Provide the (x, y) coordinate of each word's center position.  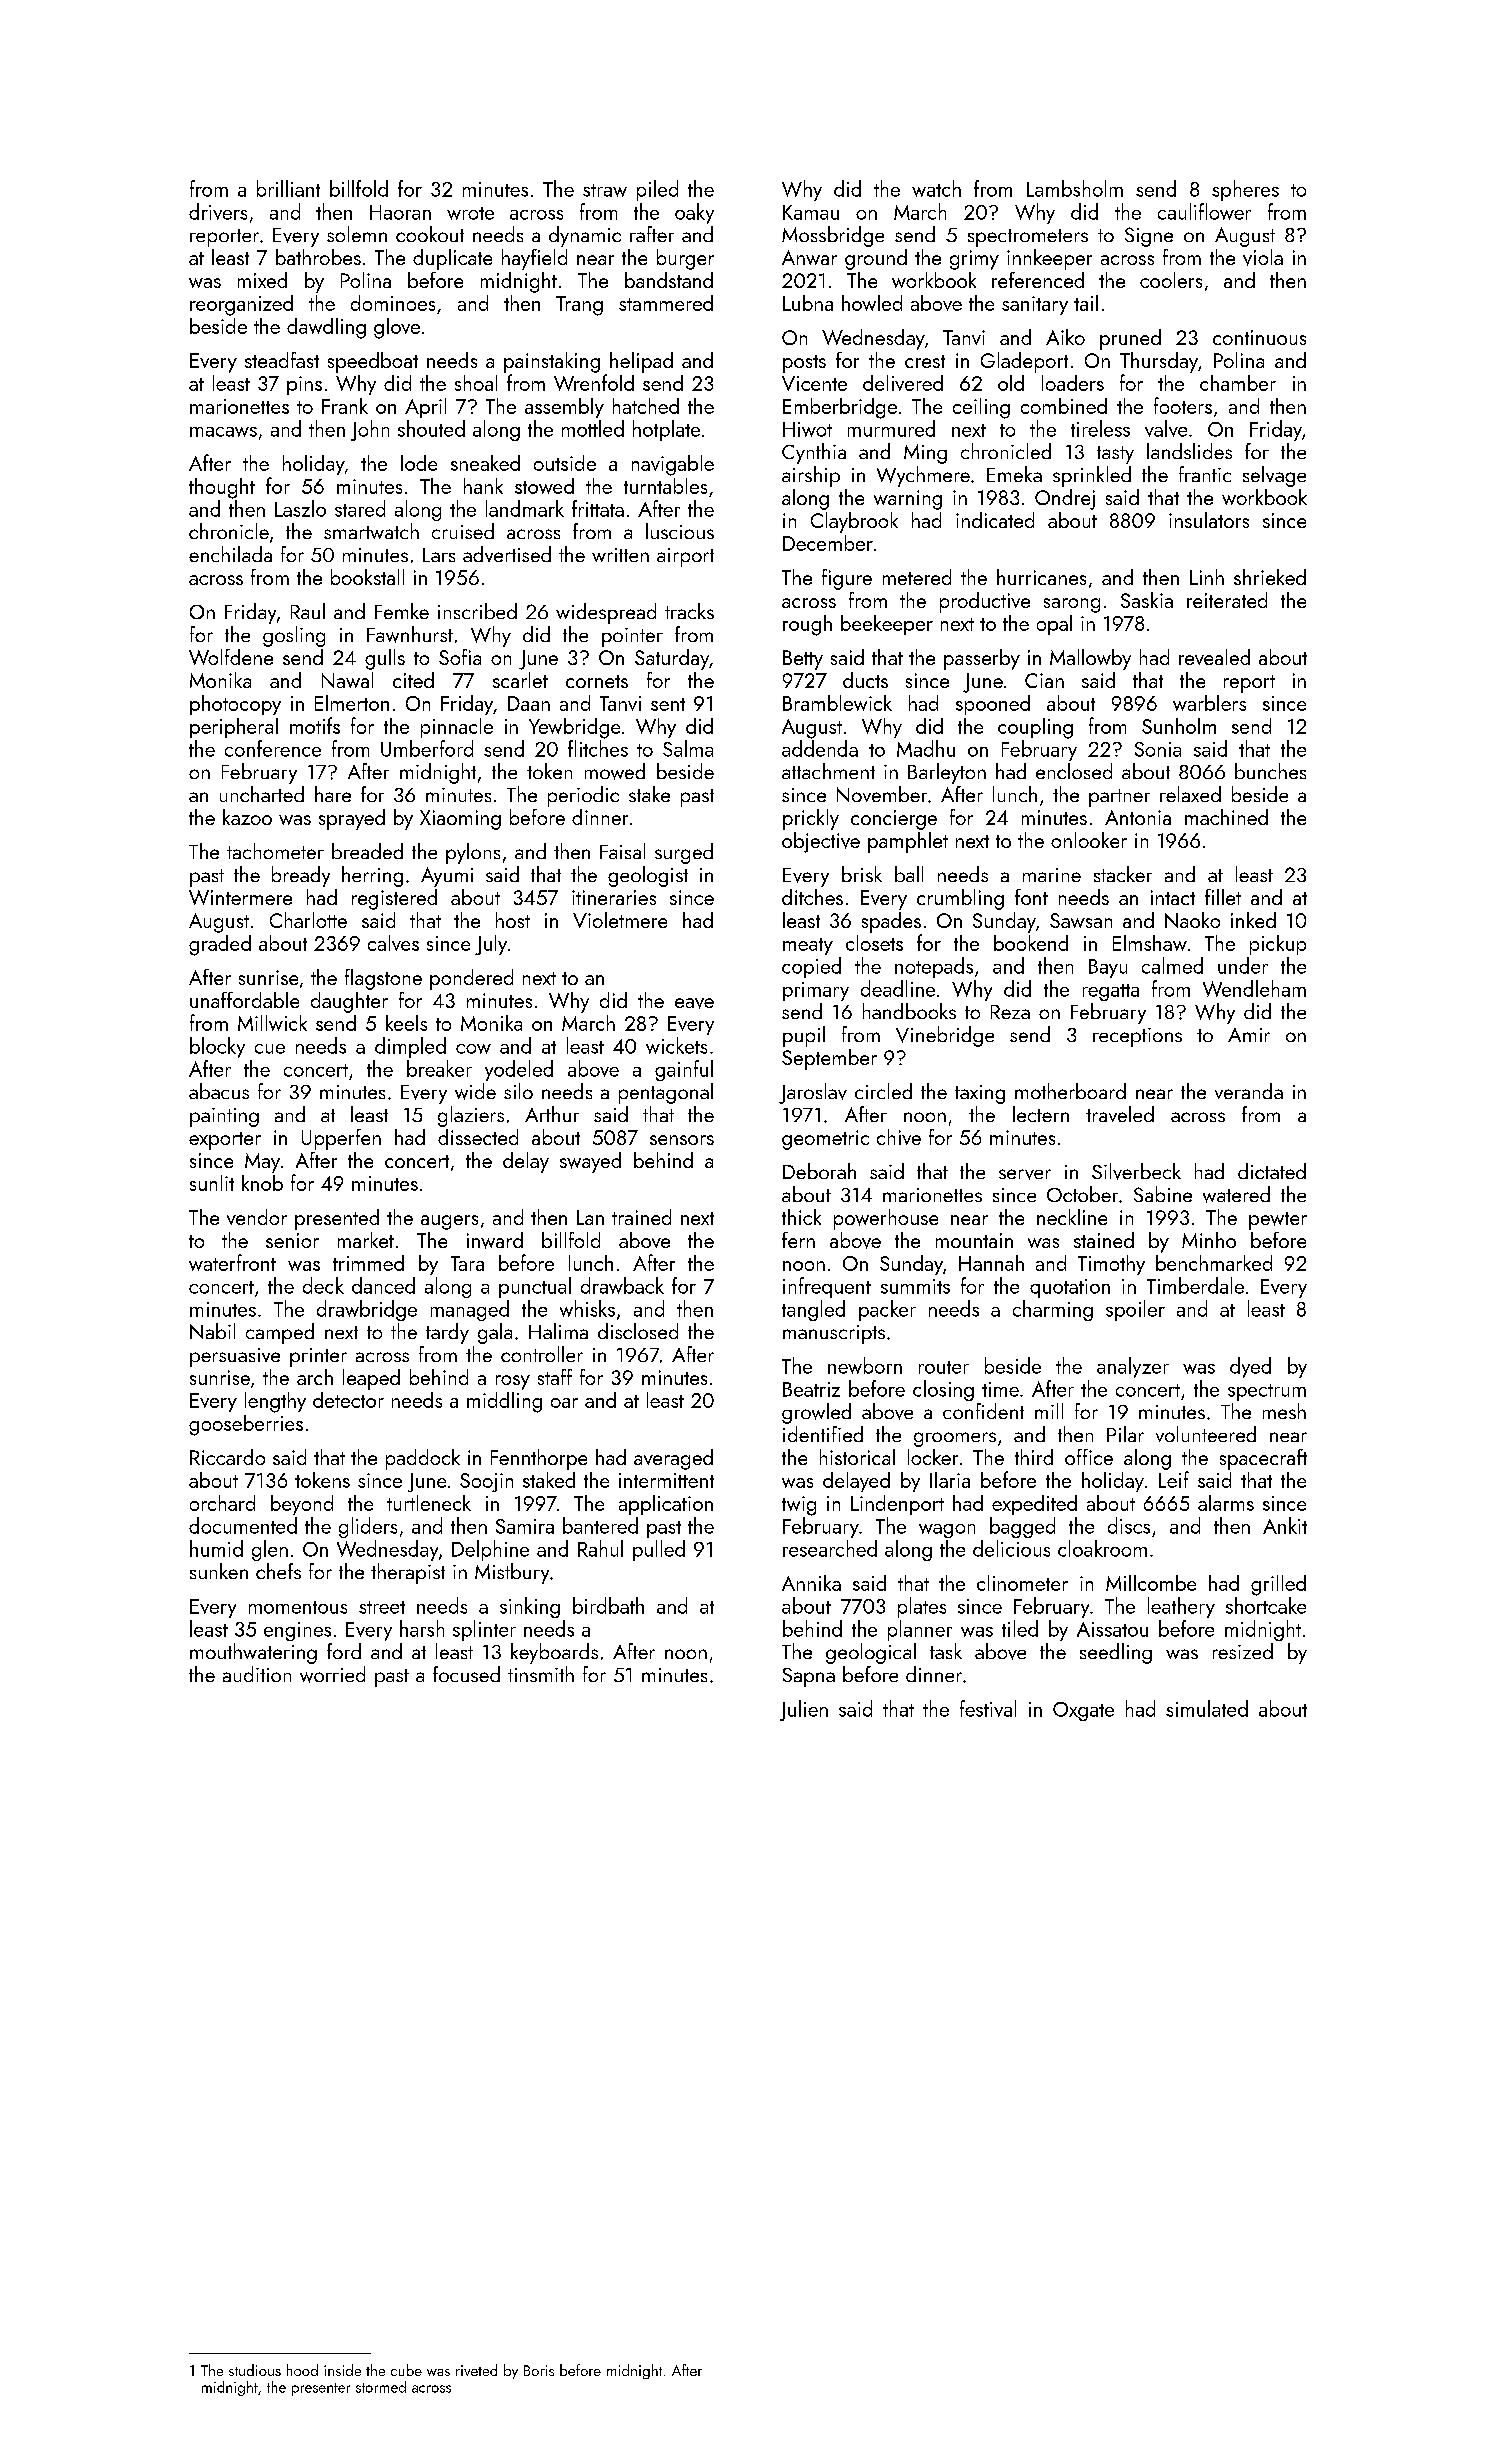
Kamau (811, 212)
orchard (222, 1503)
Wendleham (1254, 988)
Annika (811, 1583)
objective (821, 842)
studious (255, 2370)
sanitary (1035, 305)
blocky (217, 1047)
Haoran (400, 212)
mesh (1284, 1411)
